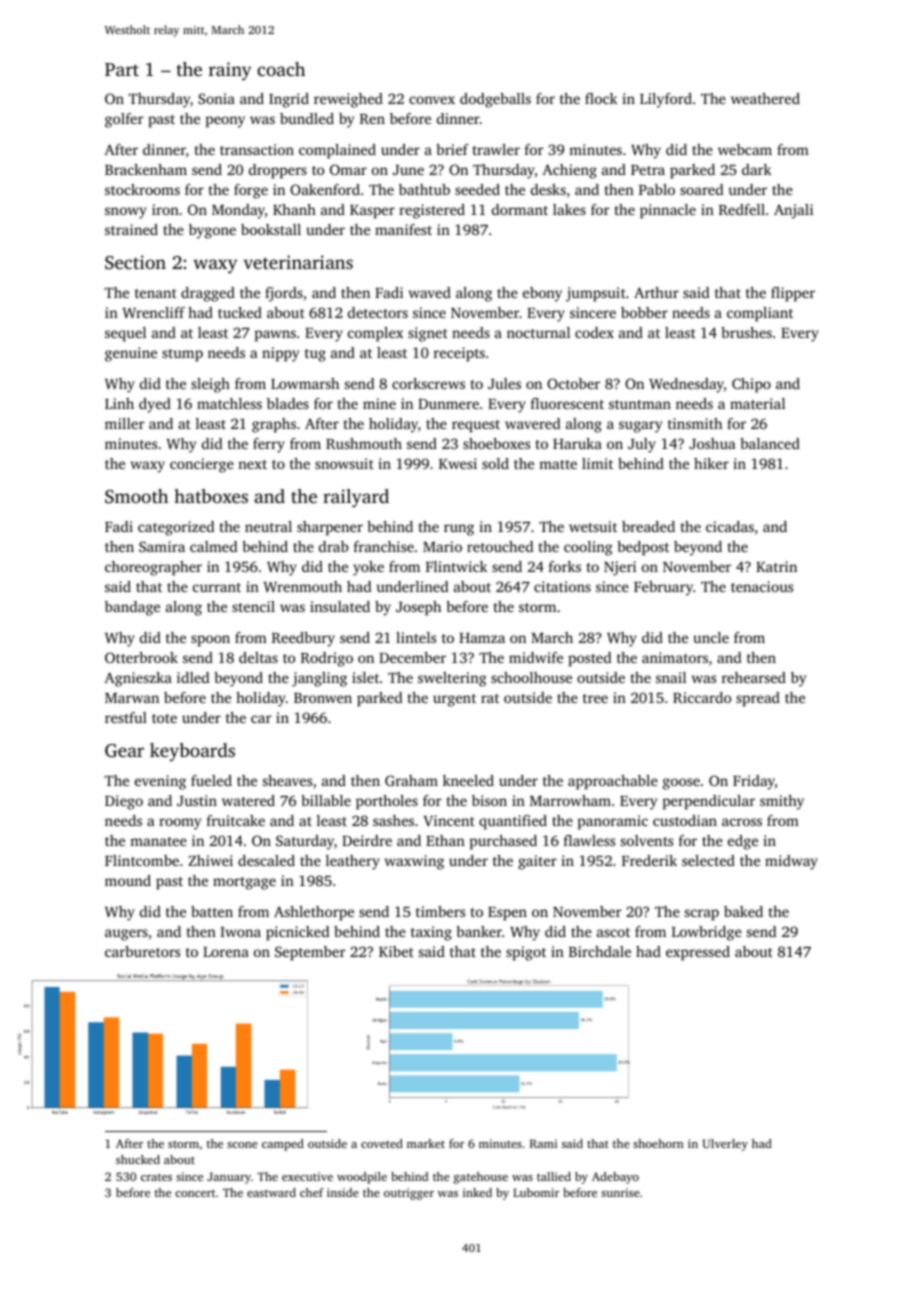  I want to click on outrigger, so click(409, 1194).
